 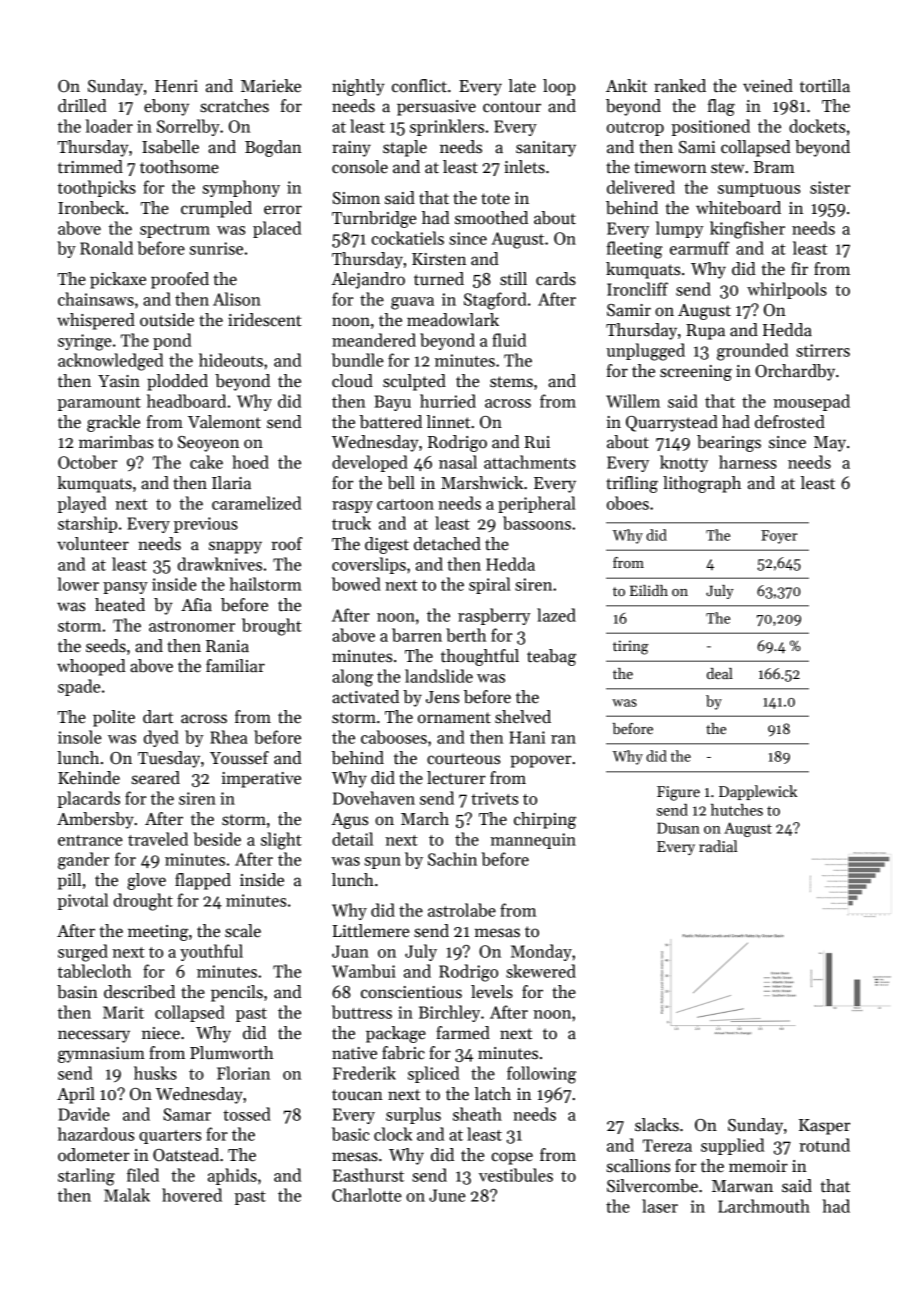 What do you see at coordinates (239, 758) in the page?
I see `Youssef` at bounding box center [239, 758].
